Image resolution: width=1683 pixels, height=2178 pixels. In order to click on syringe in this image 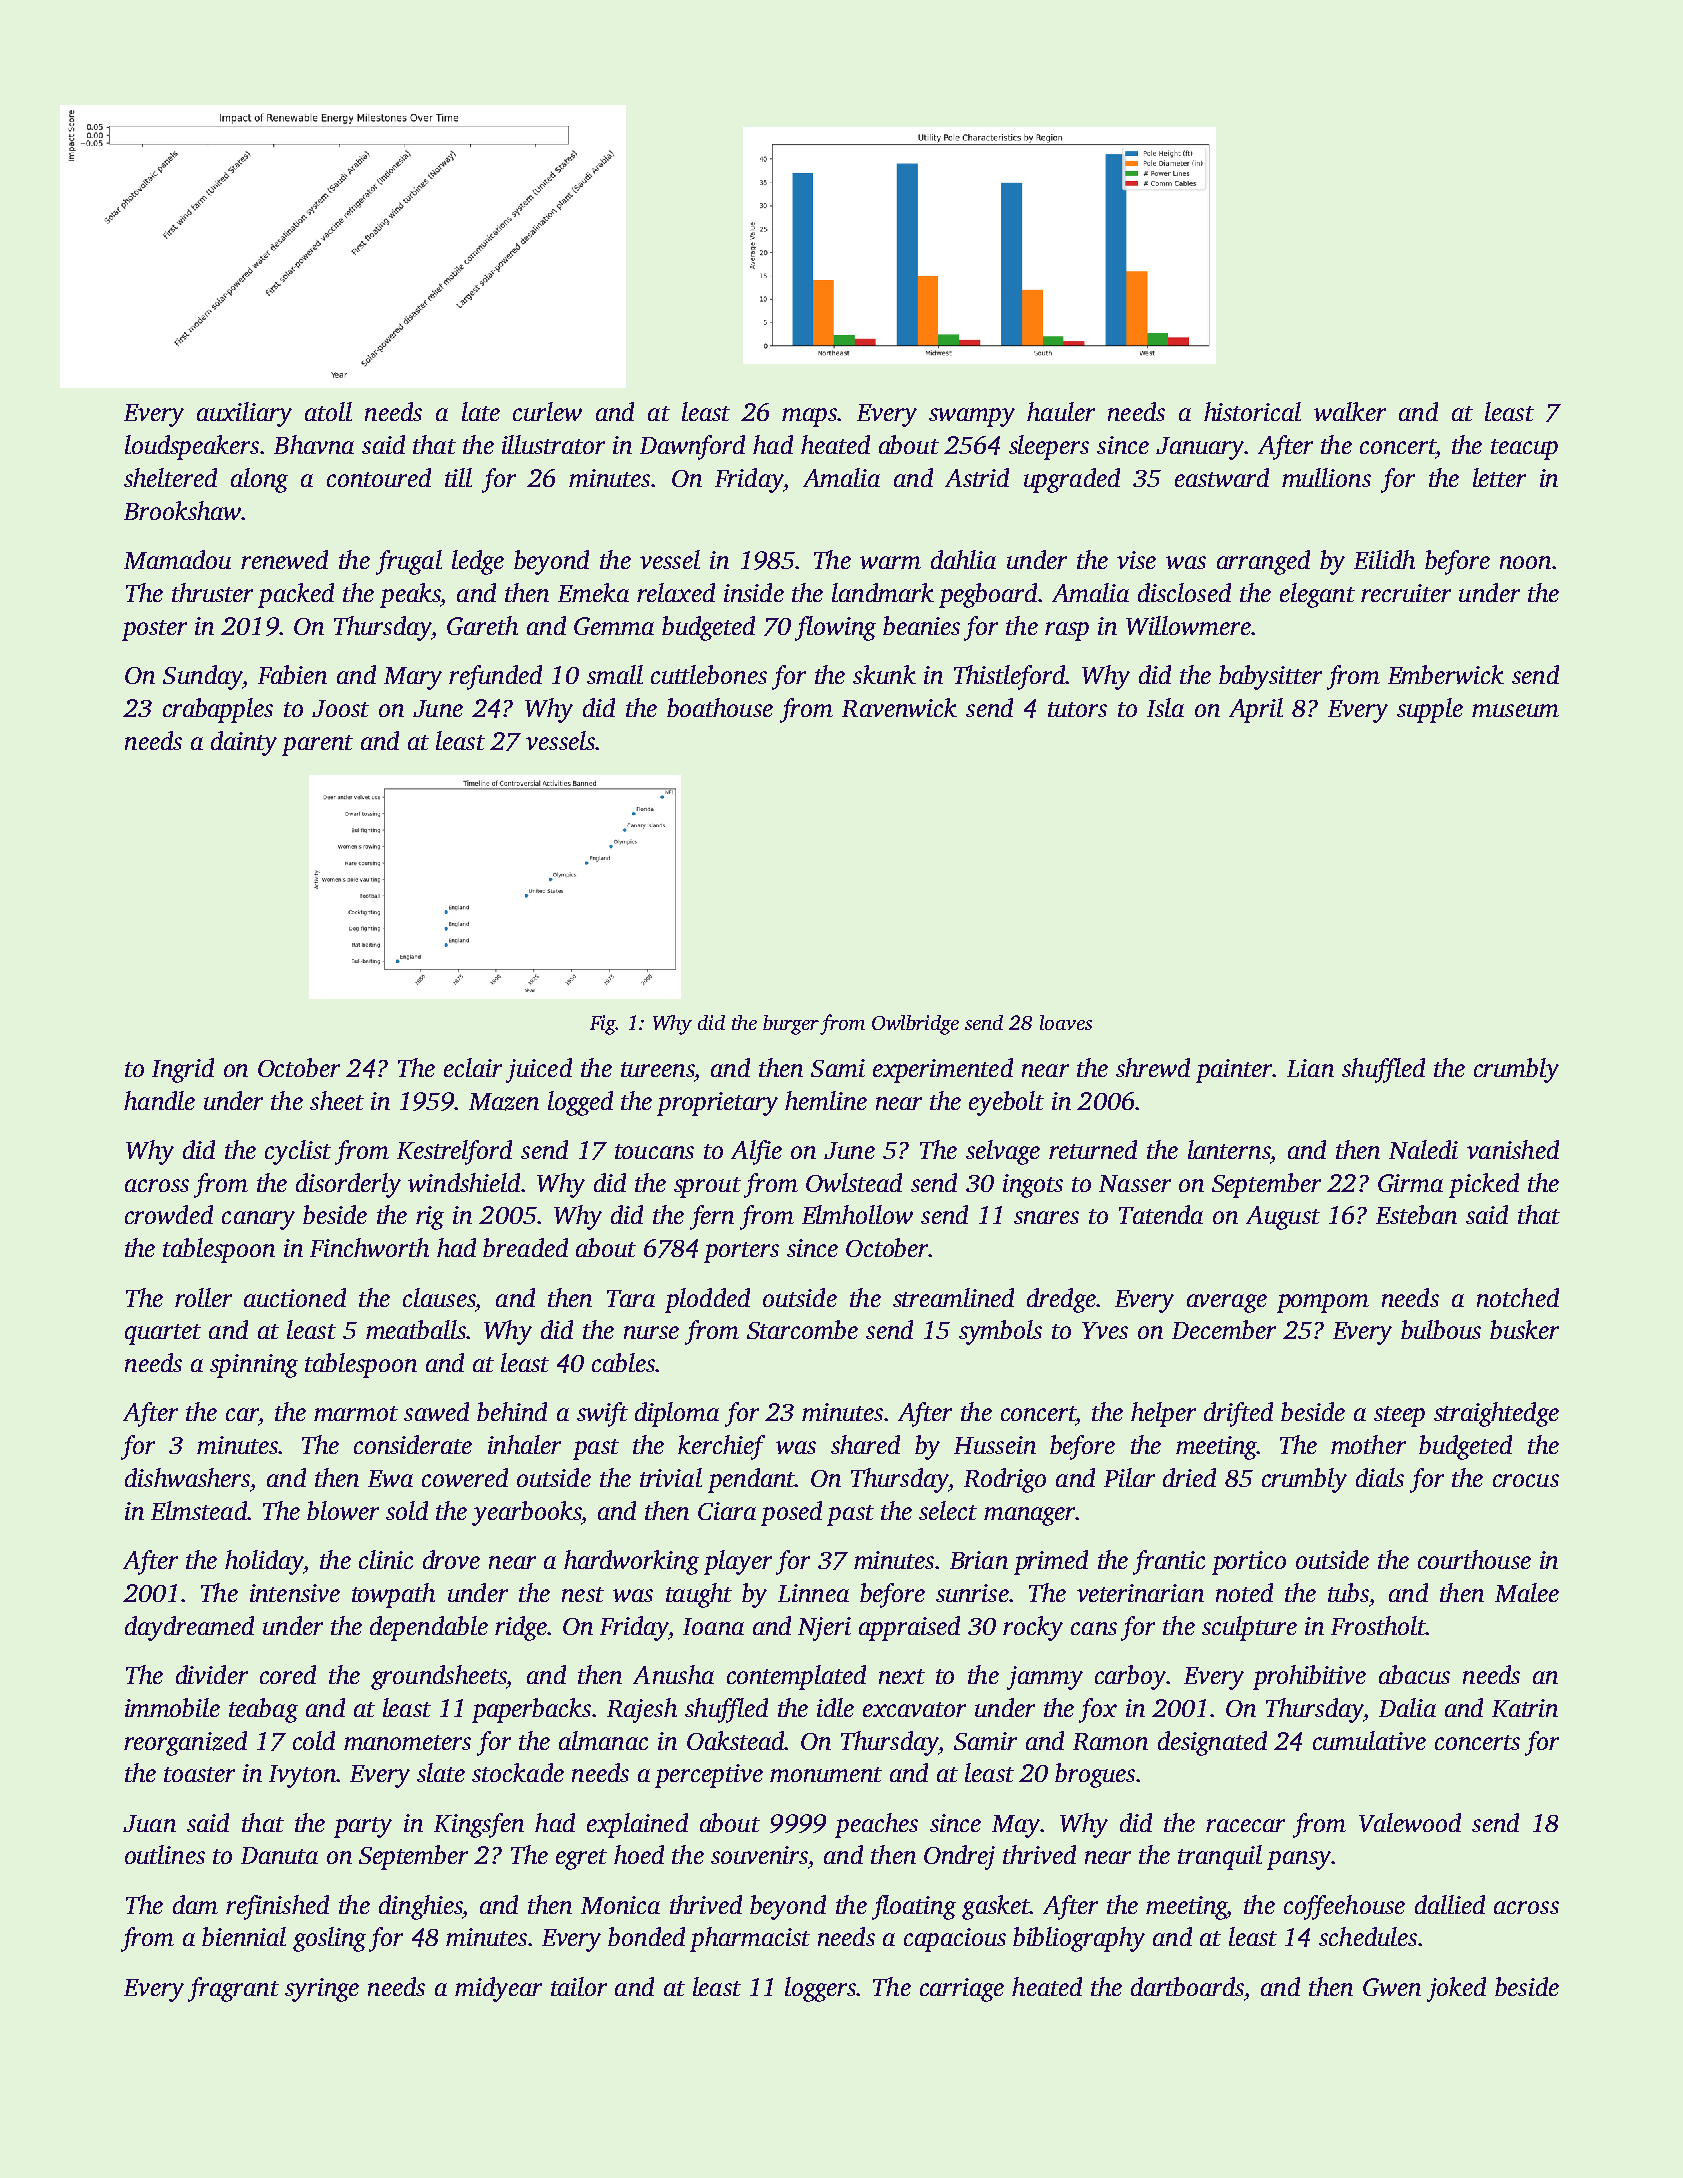, I will do `click(322, 1990)`.
